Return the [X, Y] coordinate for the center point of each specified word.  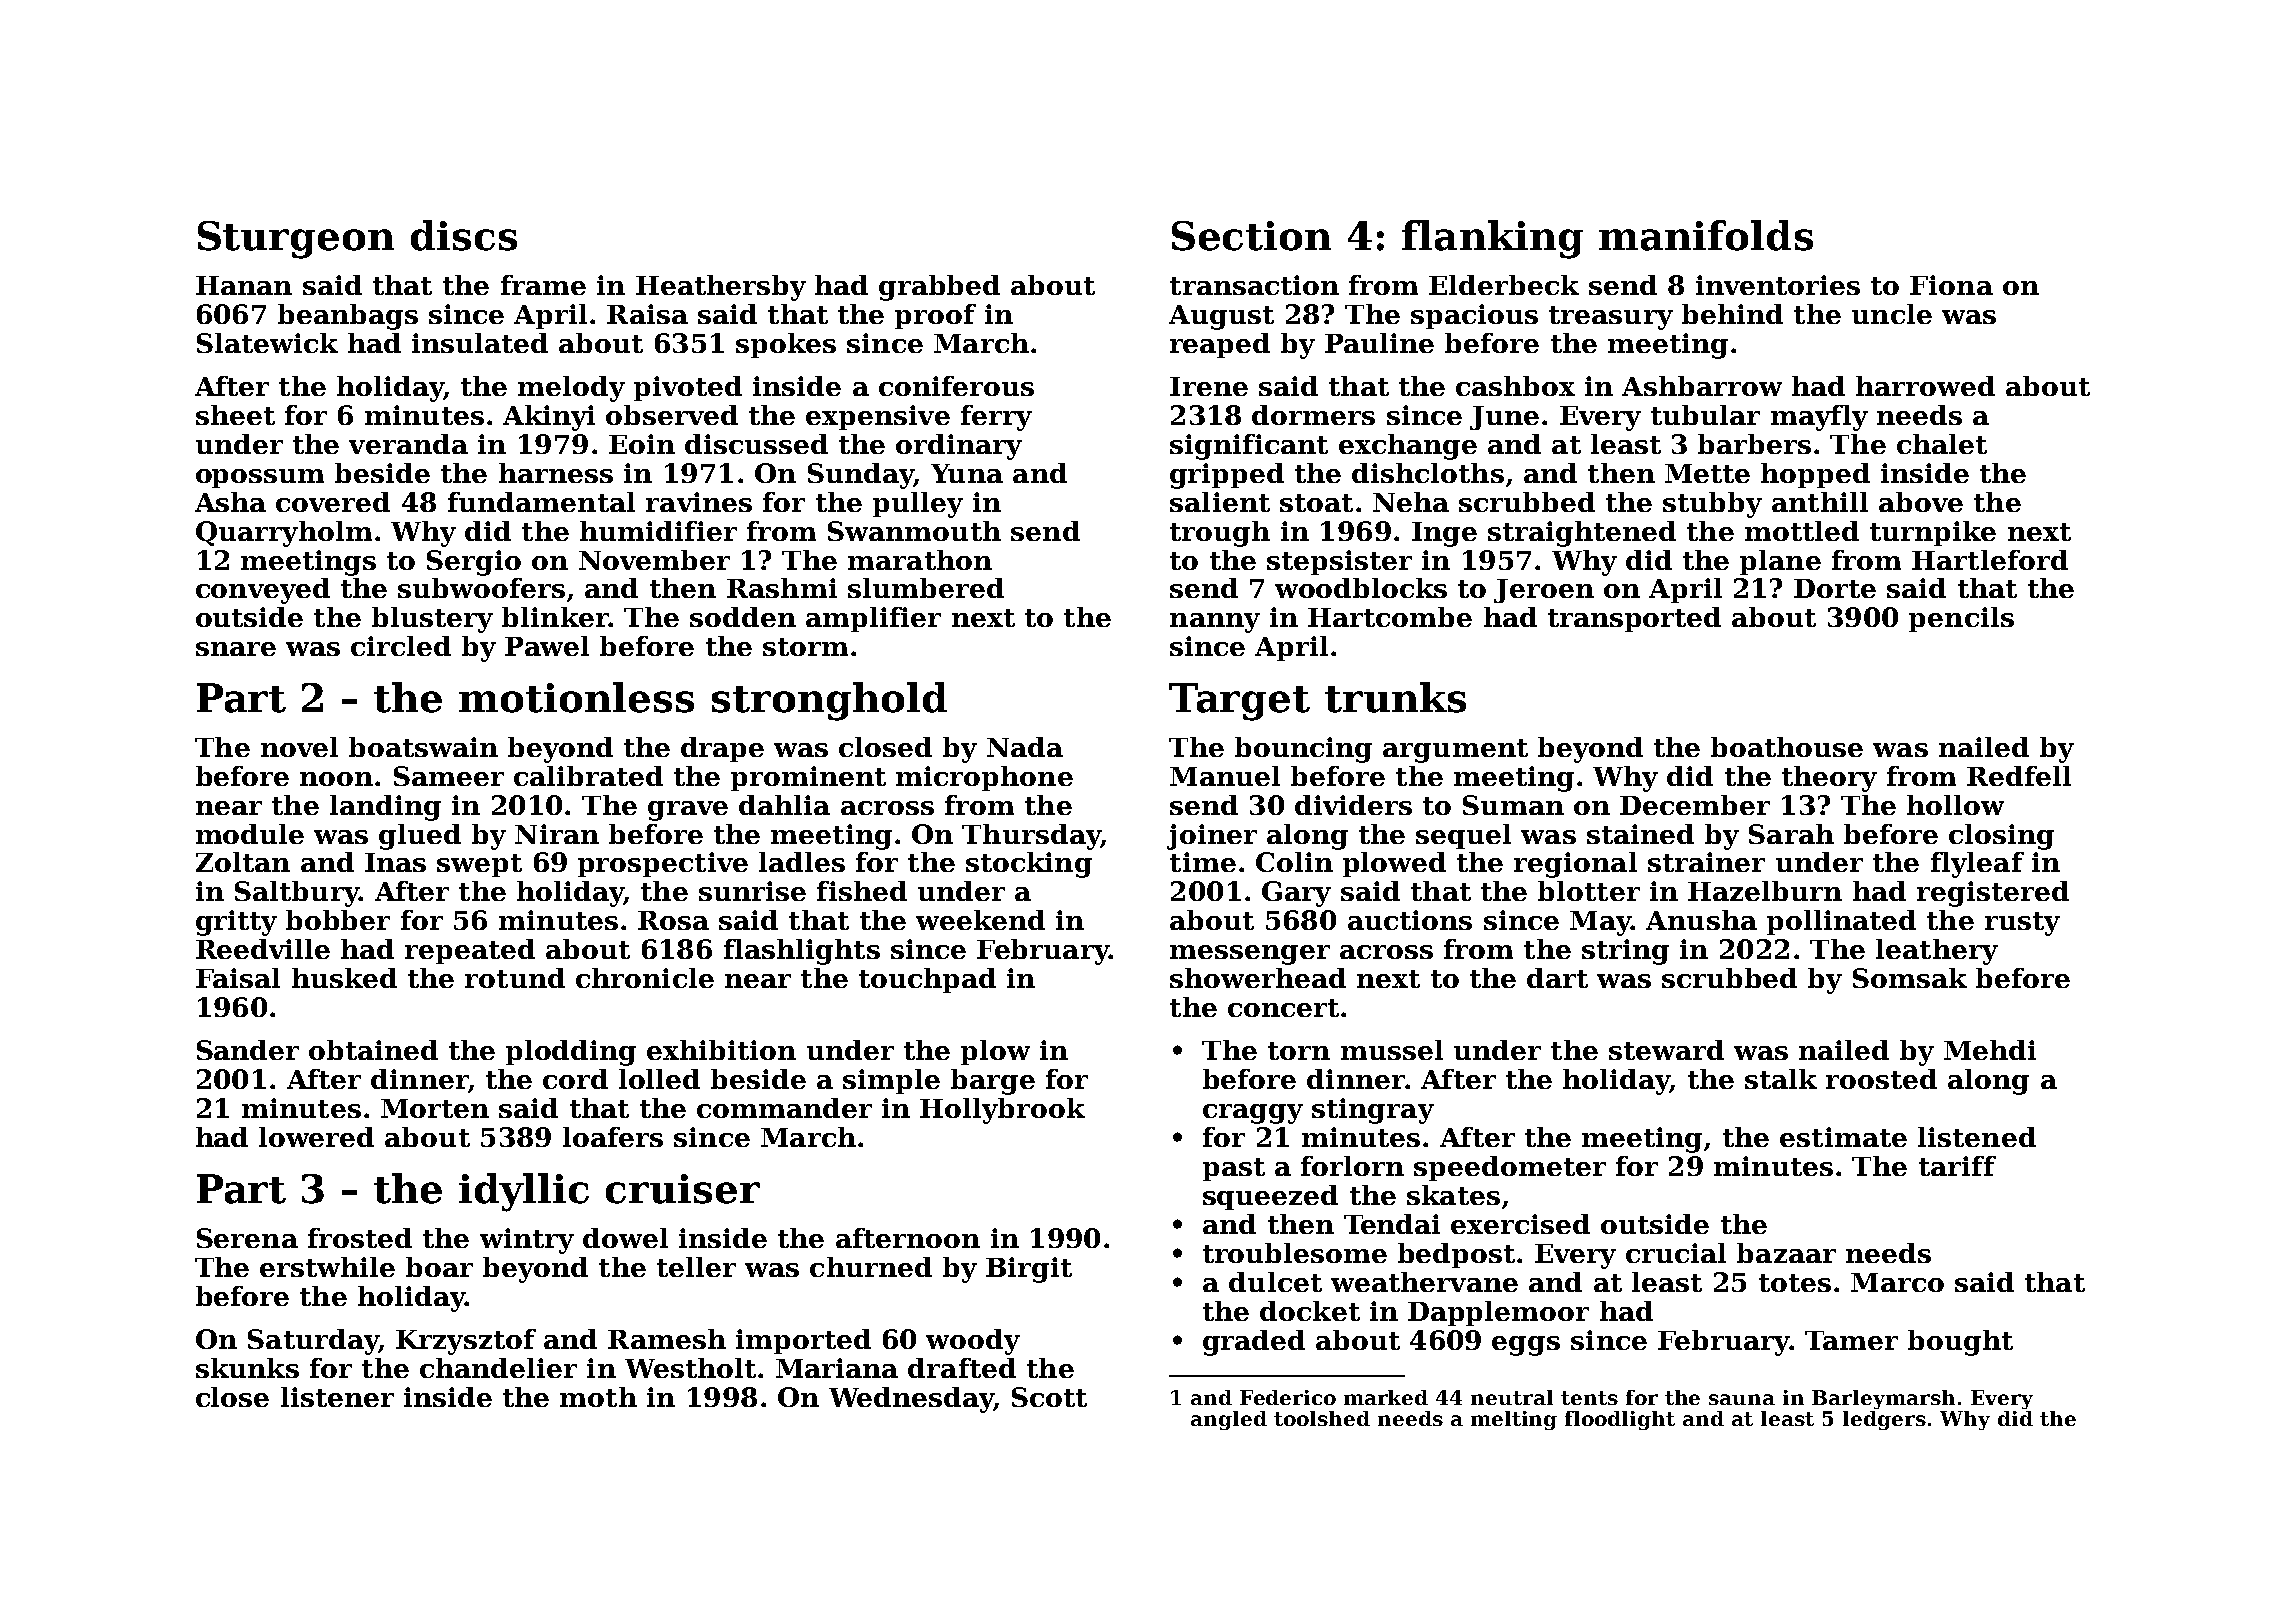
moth [598, 1397]
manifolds [1706, 235]
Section [1251, 236]
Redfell [2019, 776]
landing [385, 808]
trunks [1395, 697]
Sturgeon [296, 240]
